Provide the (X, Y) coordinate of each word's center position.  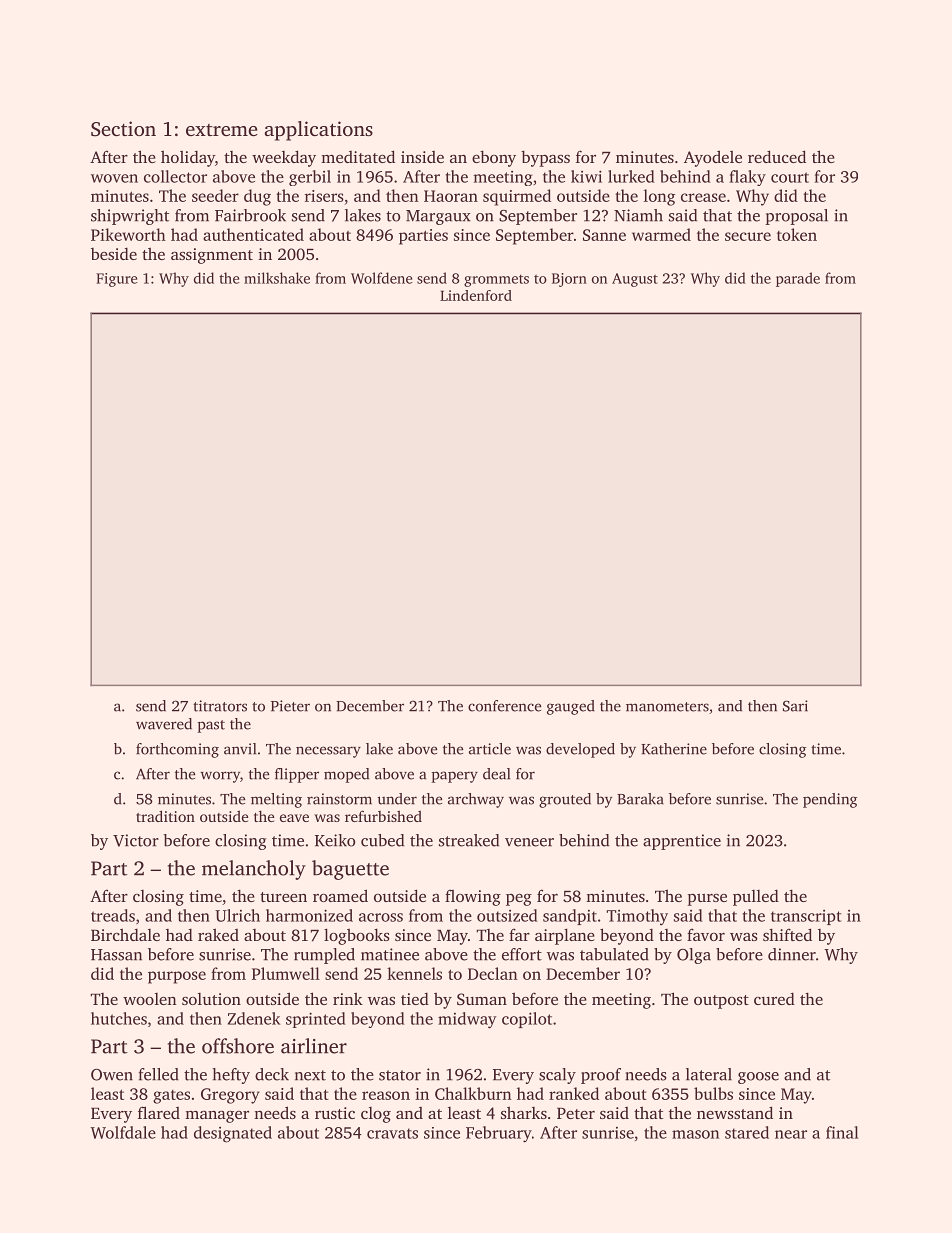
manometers (667, 707)
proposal (796, 217)
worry (220, 777)
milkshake (277, 278)
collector (175, 176)
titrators (220, 706)
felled (159, 1074)
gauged (571, 707)
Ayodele (713, 158)
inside (422, 157)
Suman (482, 999)
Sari (795, 706)
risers (324, 196)
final (842, 1132)
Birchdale (125, 934)
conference (504, 706)
